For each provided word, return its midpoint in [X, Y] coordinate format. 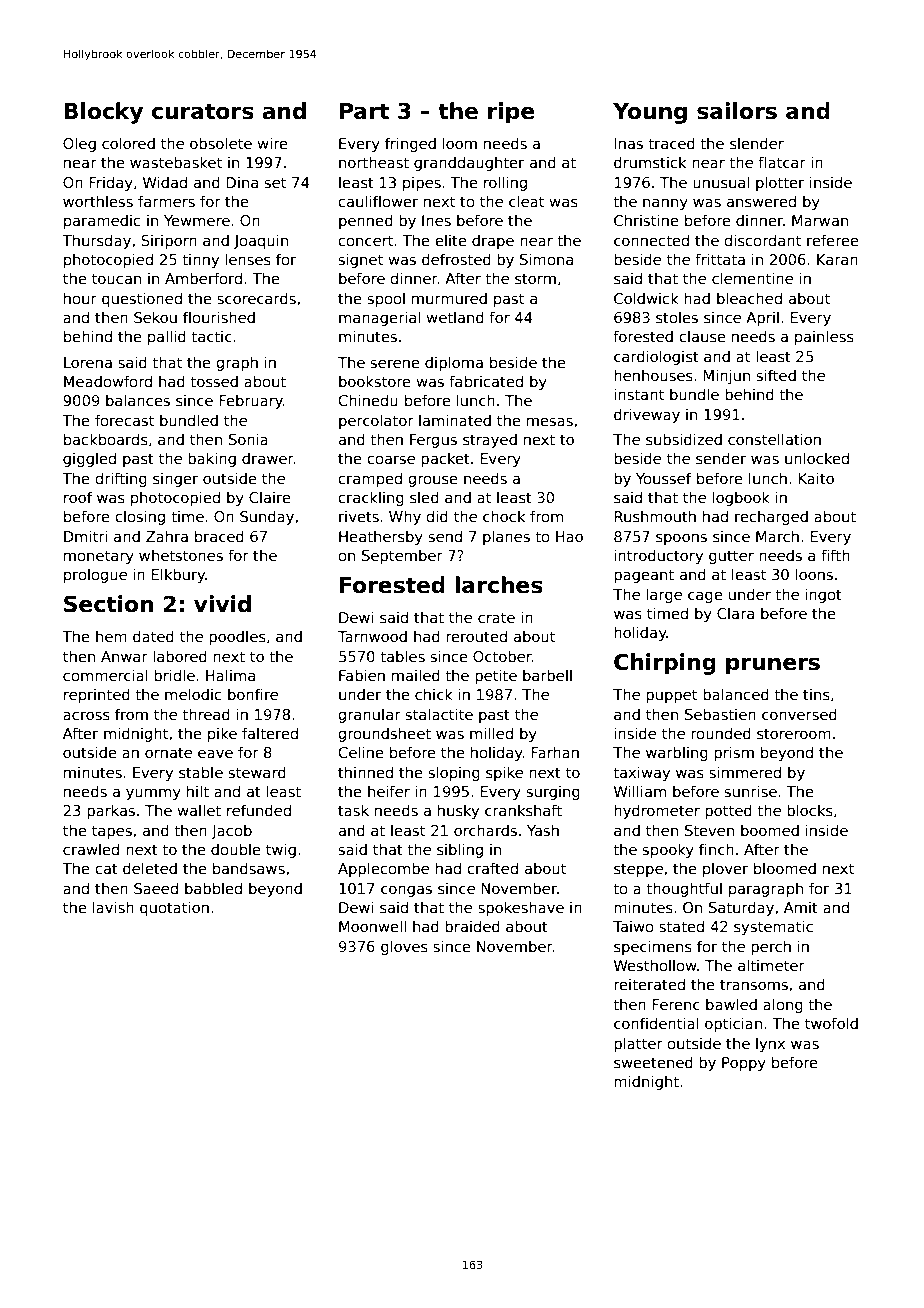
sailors [737, 111]
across [86, 715]
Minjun [726, 376]
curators [203, 111]
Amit [801, 907]
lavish [113, 907]
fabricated [486, 381]
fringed [410, 144]
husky [458, 811]
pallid [167, 337]
